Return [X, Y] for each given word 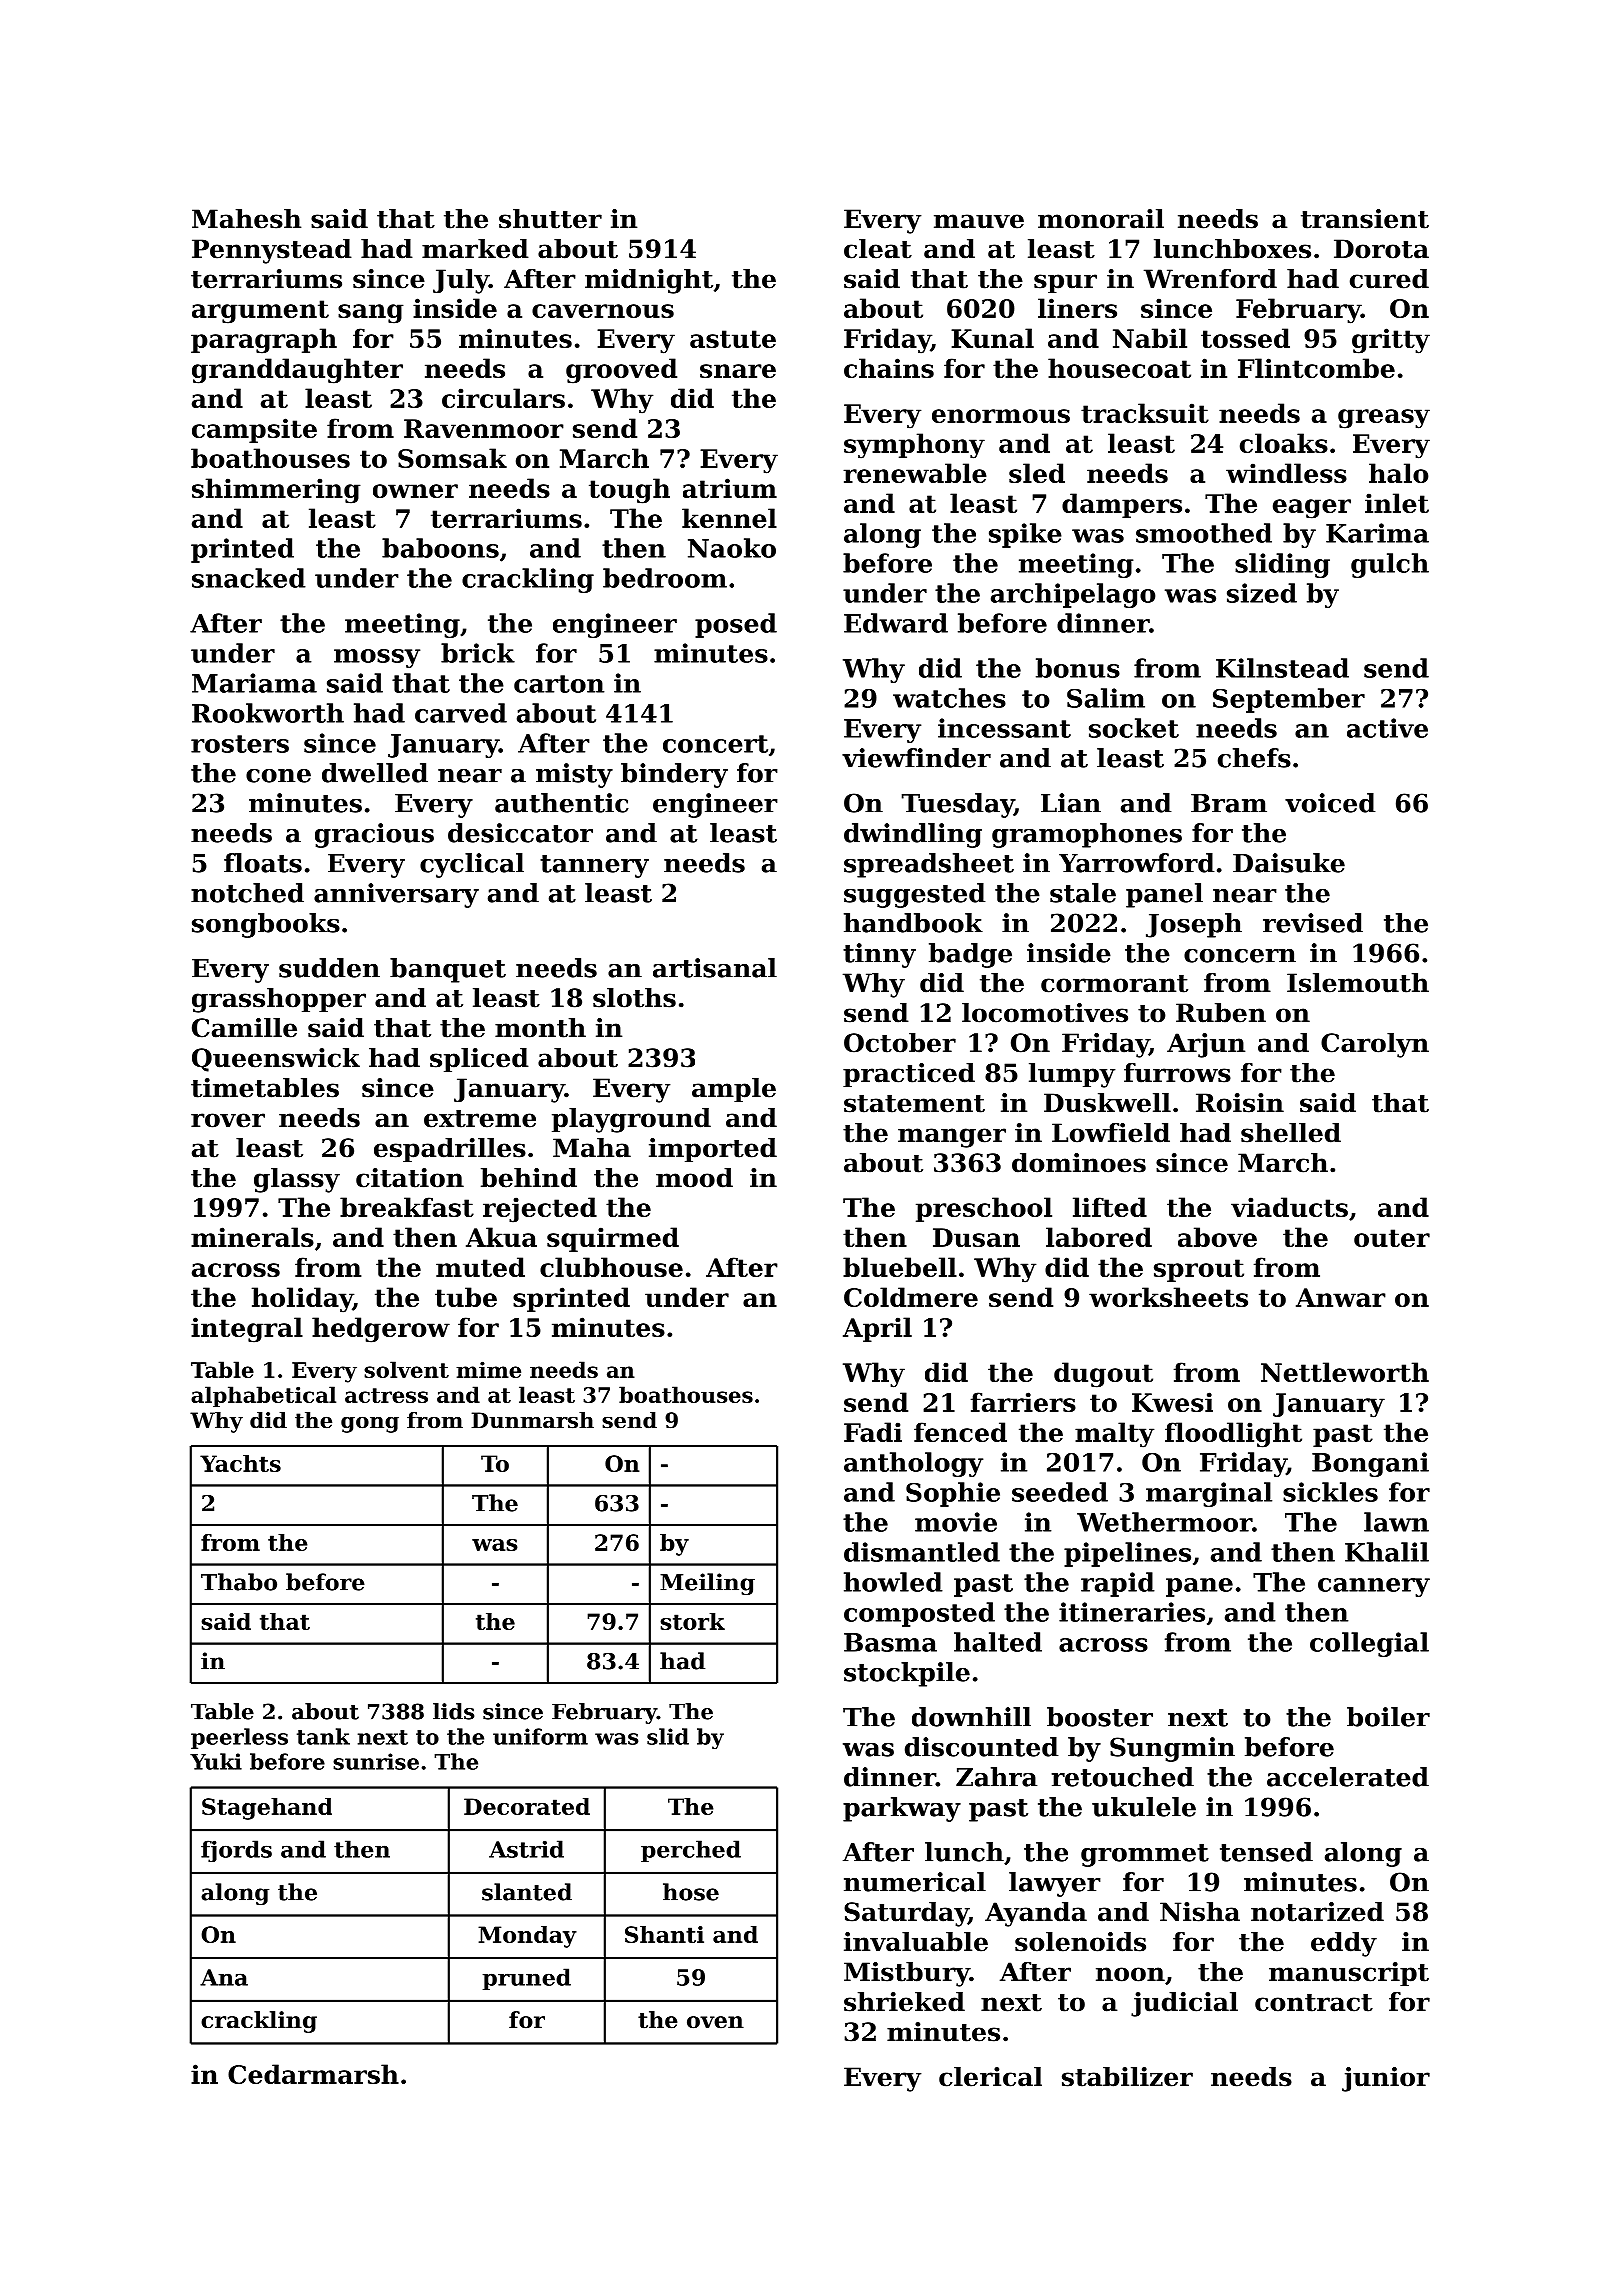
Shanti [664, 1934]
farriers [1023, 1402]
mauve [979, 221]
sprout [1199, 1270]
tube [466, 1297]
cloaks [1284, 443]
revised [1313, 923]
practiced [909, 1075]
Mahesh [246, 219]
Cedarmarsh [313, 2074]
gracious [374, 835]
